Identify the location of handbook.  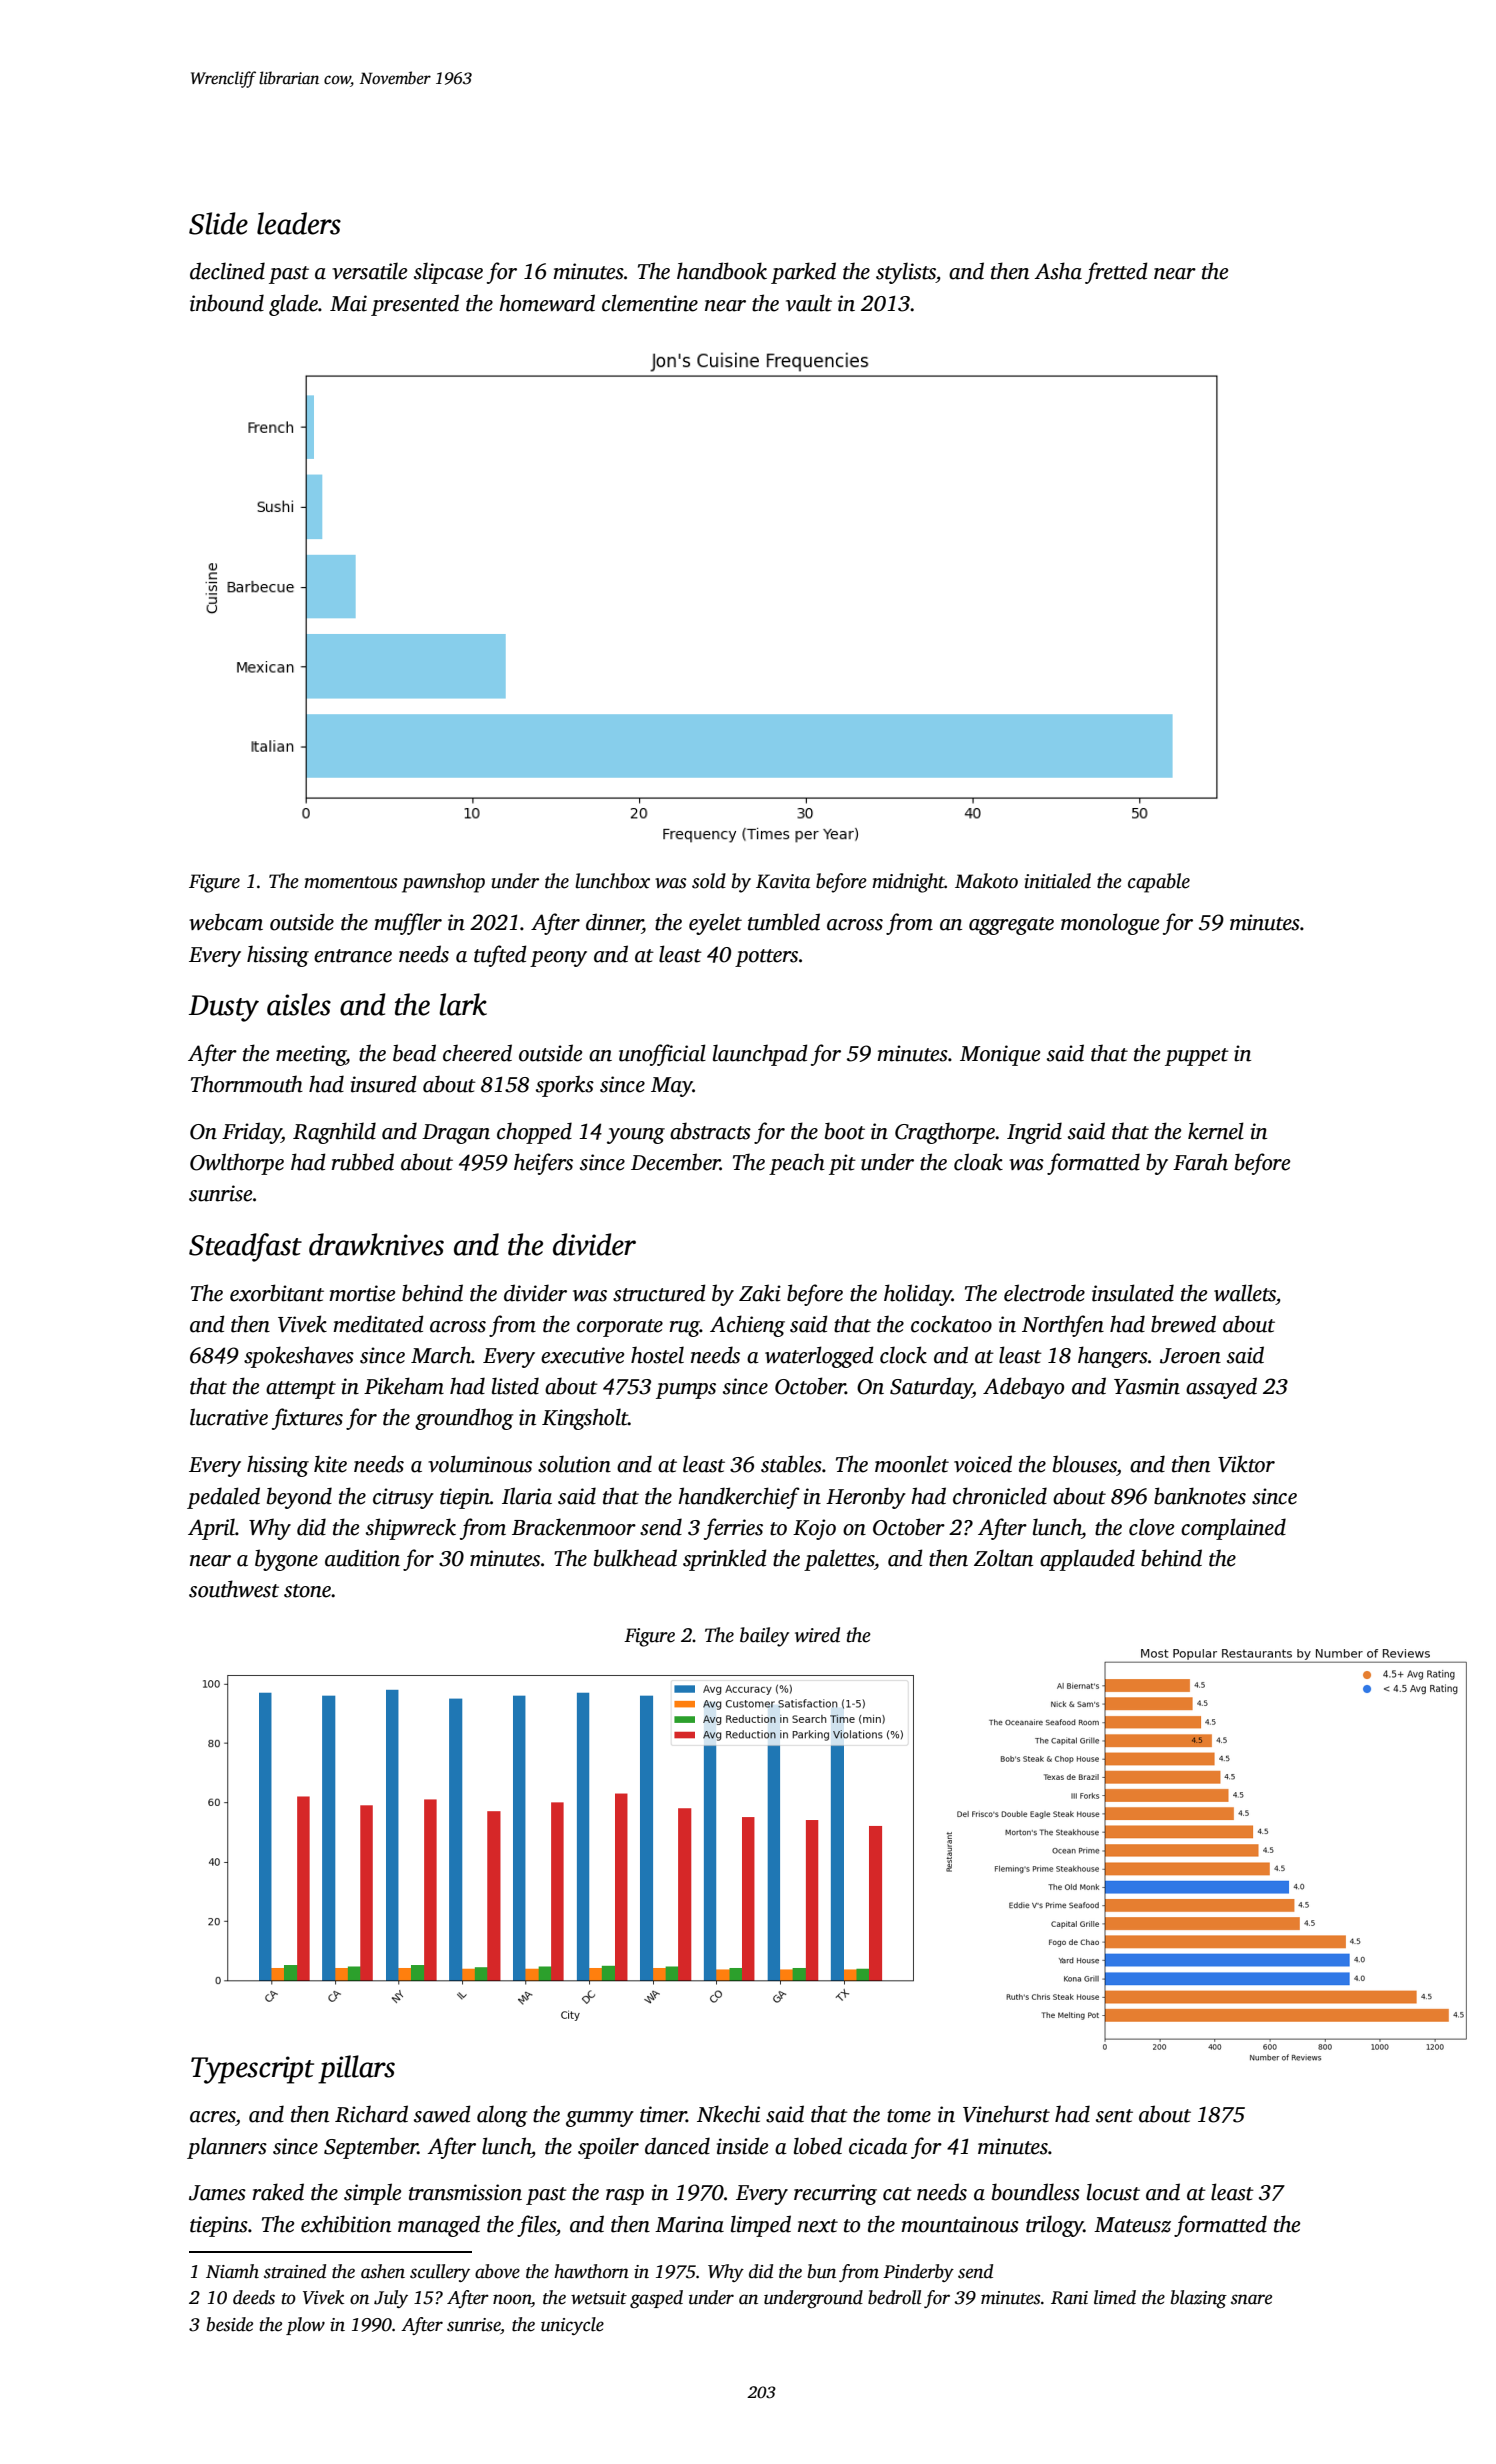
(722, 271).
